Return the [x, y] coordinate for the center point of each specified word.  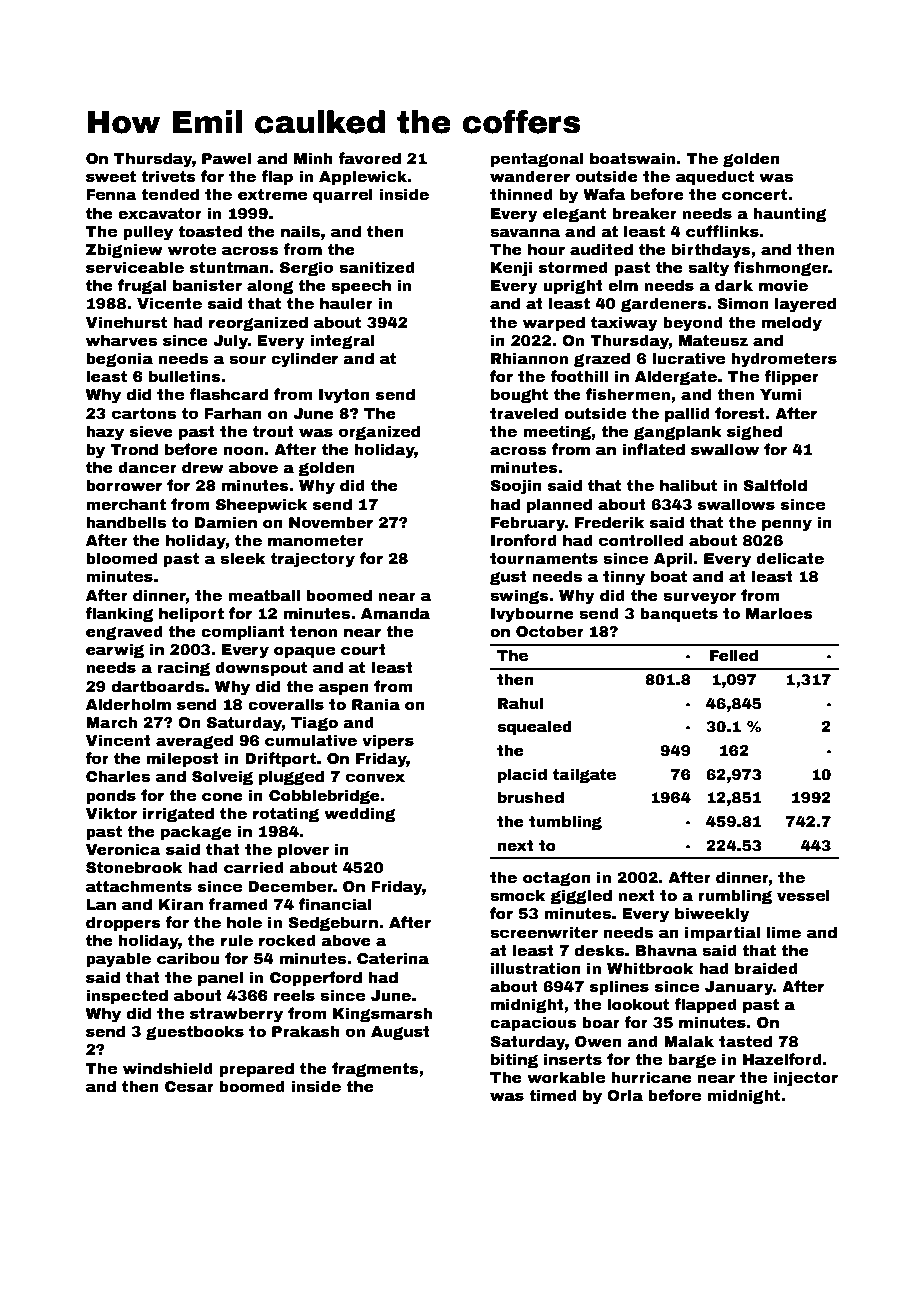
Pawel [226, 158]
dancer [147, 467]
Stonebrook [134, 867]
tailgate [584, 776]
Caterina [393, 958]
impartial [722, 933]
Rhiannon [529, 358]
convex [375, 777]
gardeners [664, 304]
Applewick [363, 177]
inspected [127, 996]
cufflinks [722, 231]
